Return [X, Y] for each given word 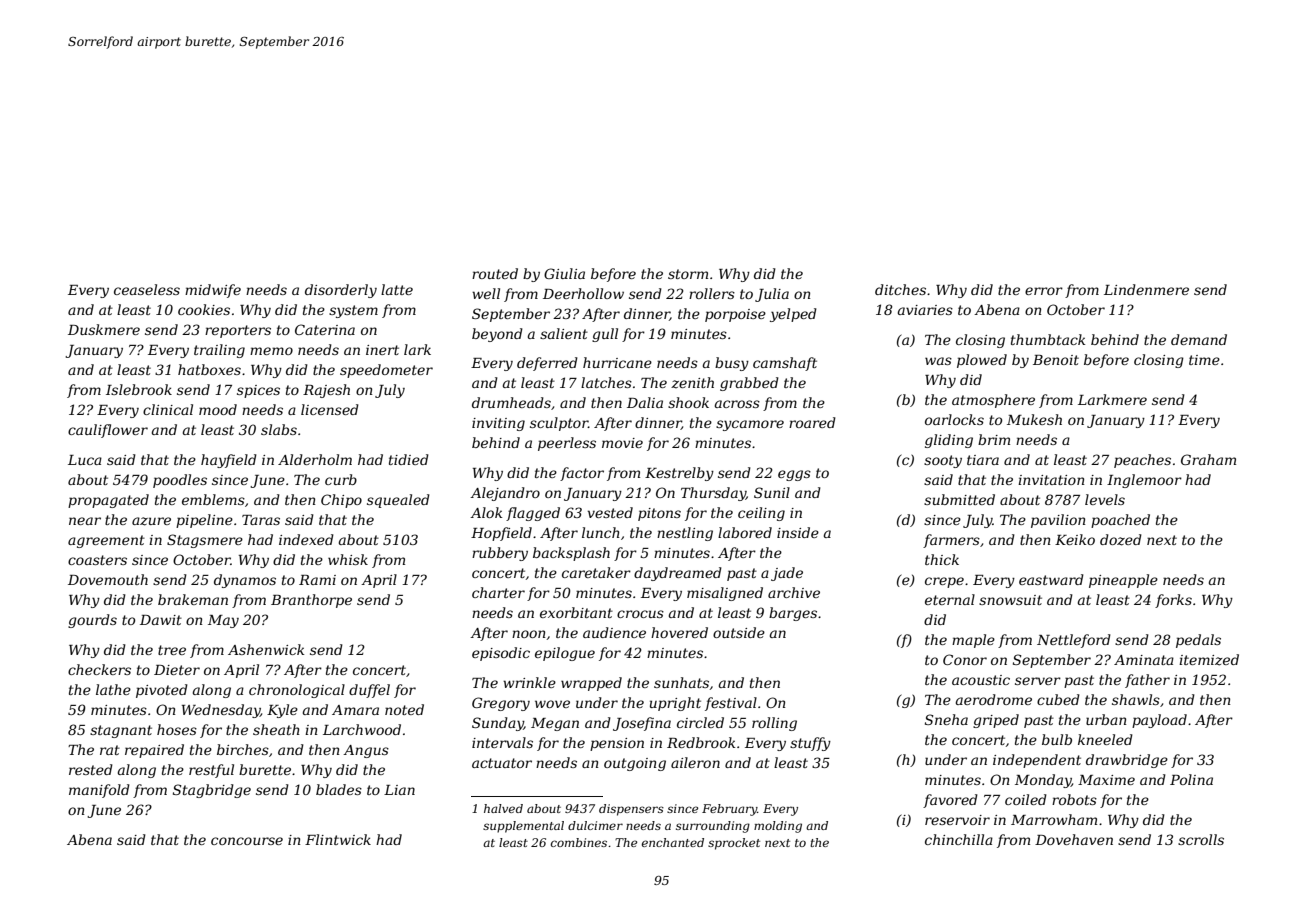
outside [739, 632]
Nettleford [1074, 641]
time [1204, 360]
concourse [247, 841]
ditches [900, 289]
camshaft [785, 364]
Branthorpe [311, 601]
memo [271, 351]
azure [151, 521]
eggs [794, 475]
